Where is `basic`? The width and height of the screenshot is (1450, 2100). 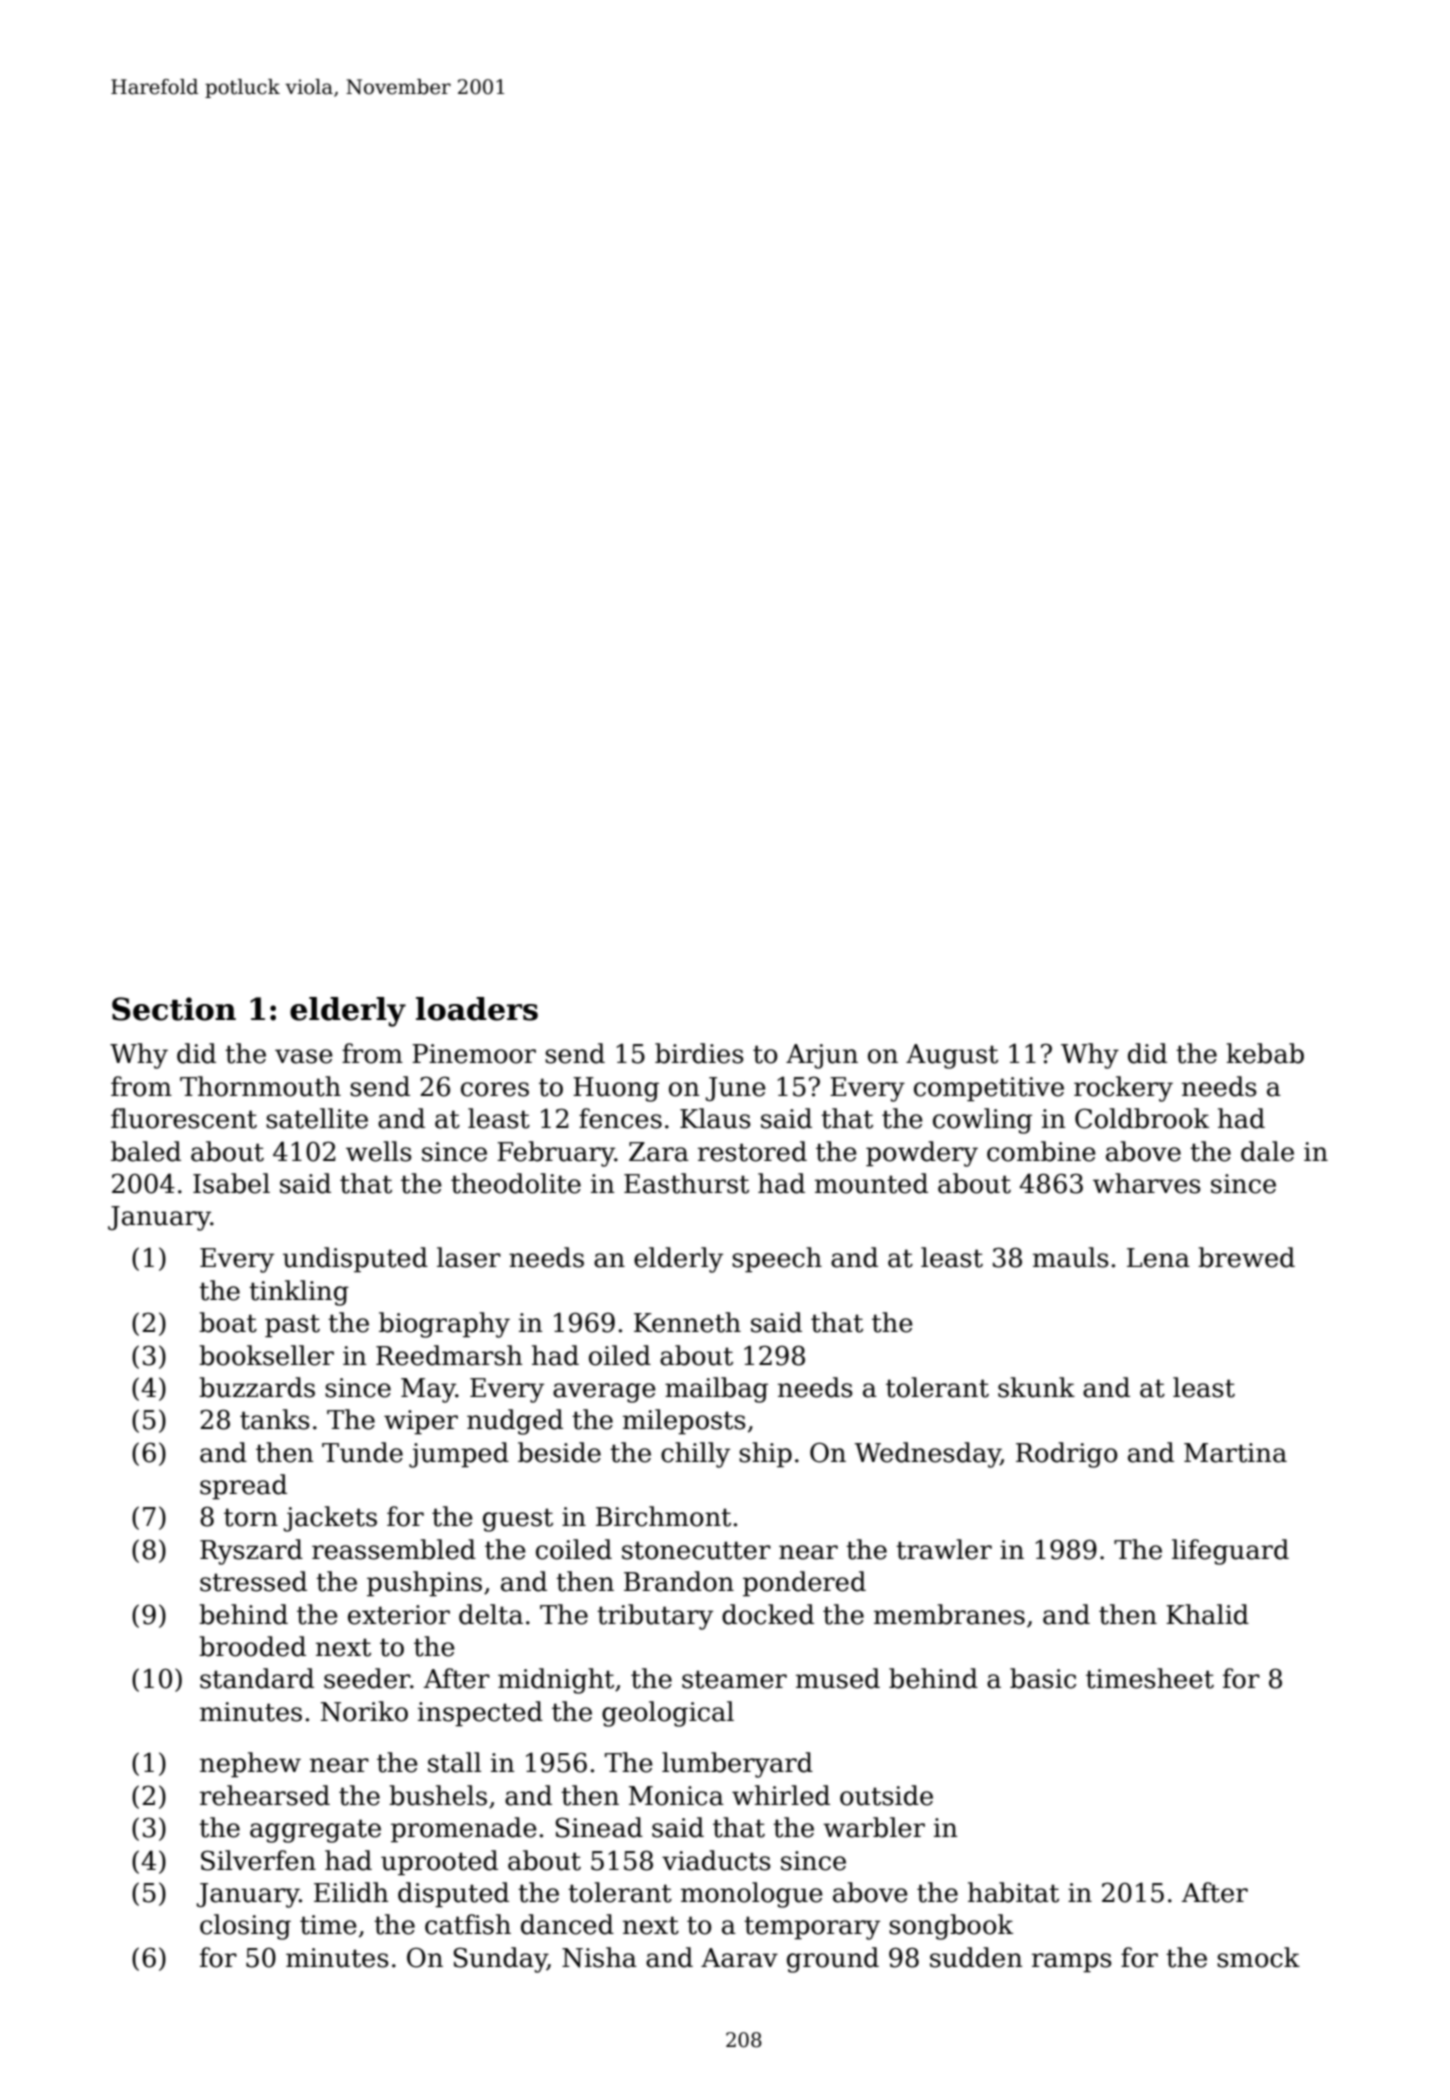 basic is located at coordinates (1043, 1678).
